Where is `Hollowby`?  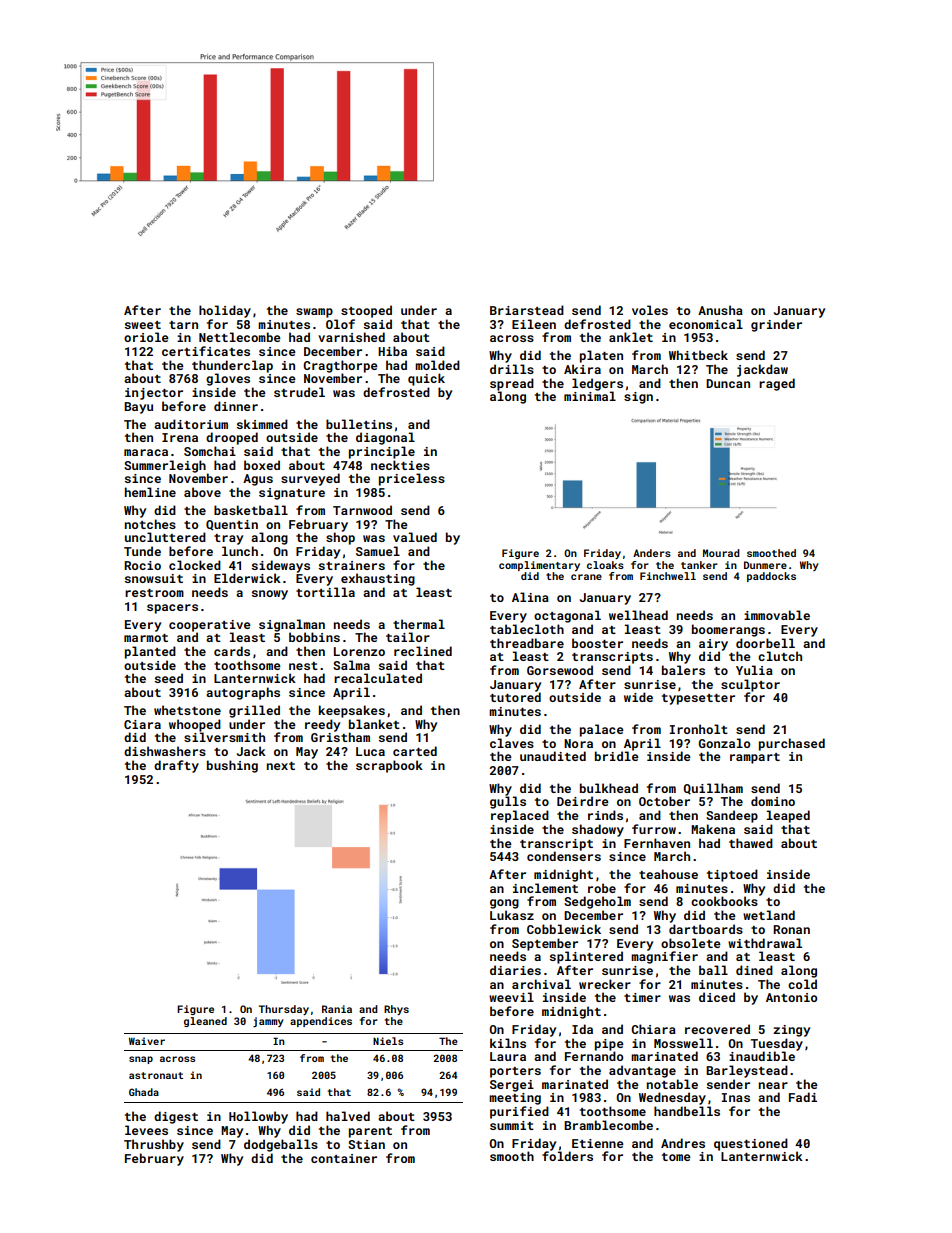 Hollowby is located at coordinates (258, 1117).
